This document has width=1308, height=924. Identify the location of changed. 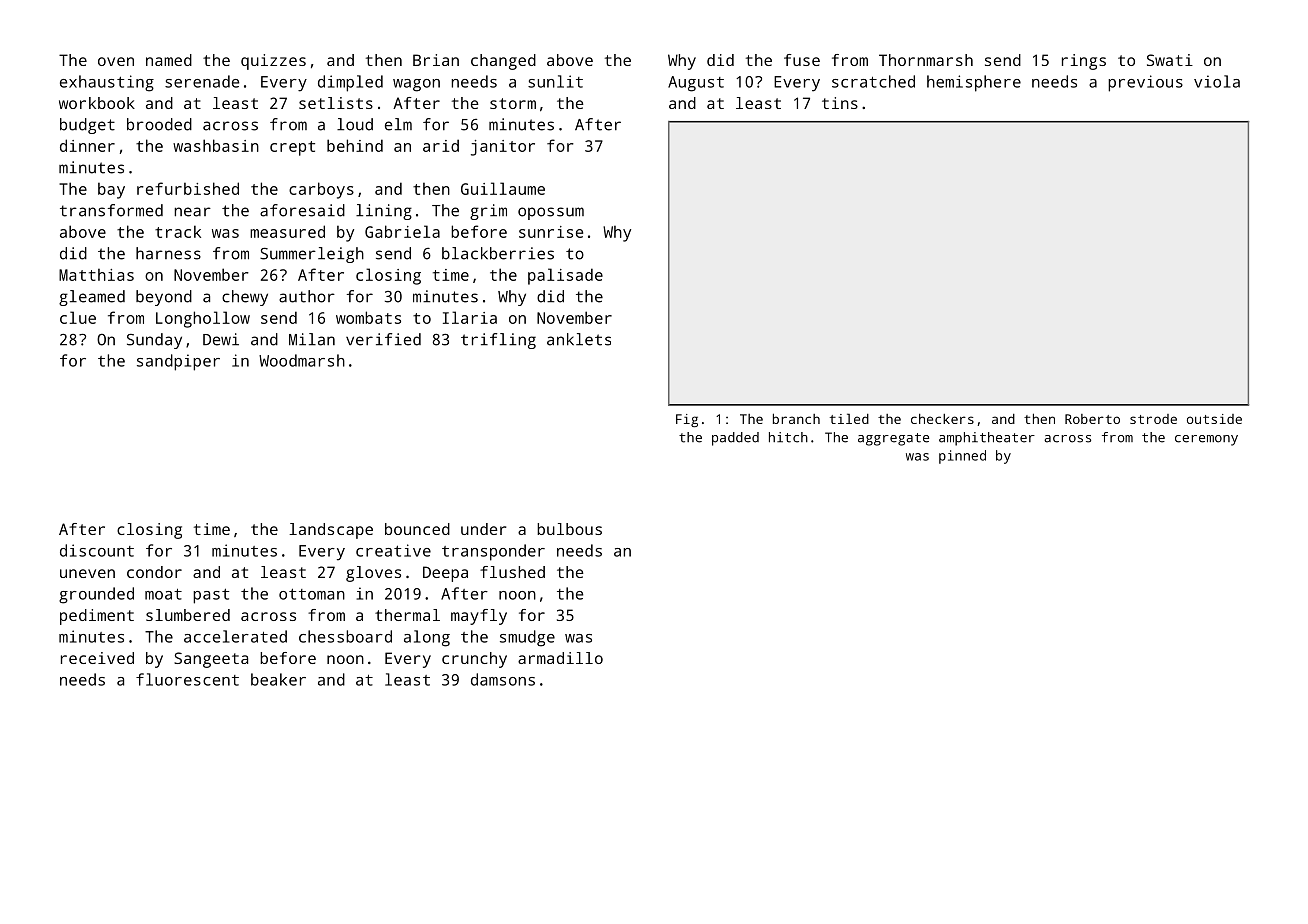
(503, 62).
